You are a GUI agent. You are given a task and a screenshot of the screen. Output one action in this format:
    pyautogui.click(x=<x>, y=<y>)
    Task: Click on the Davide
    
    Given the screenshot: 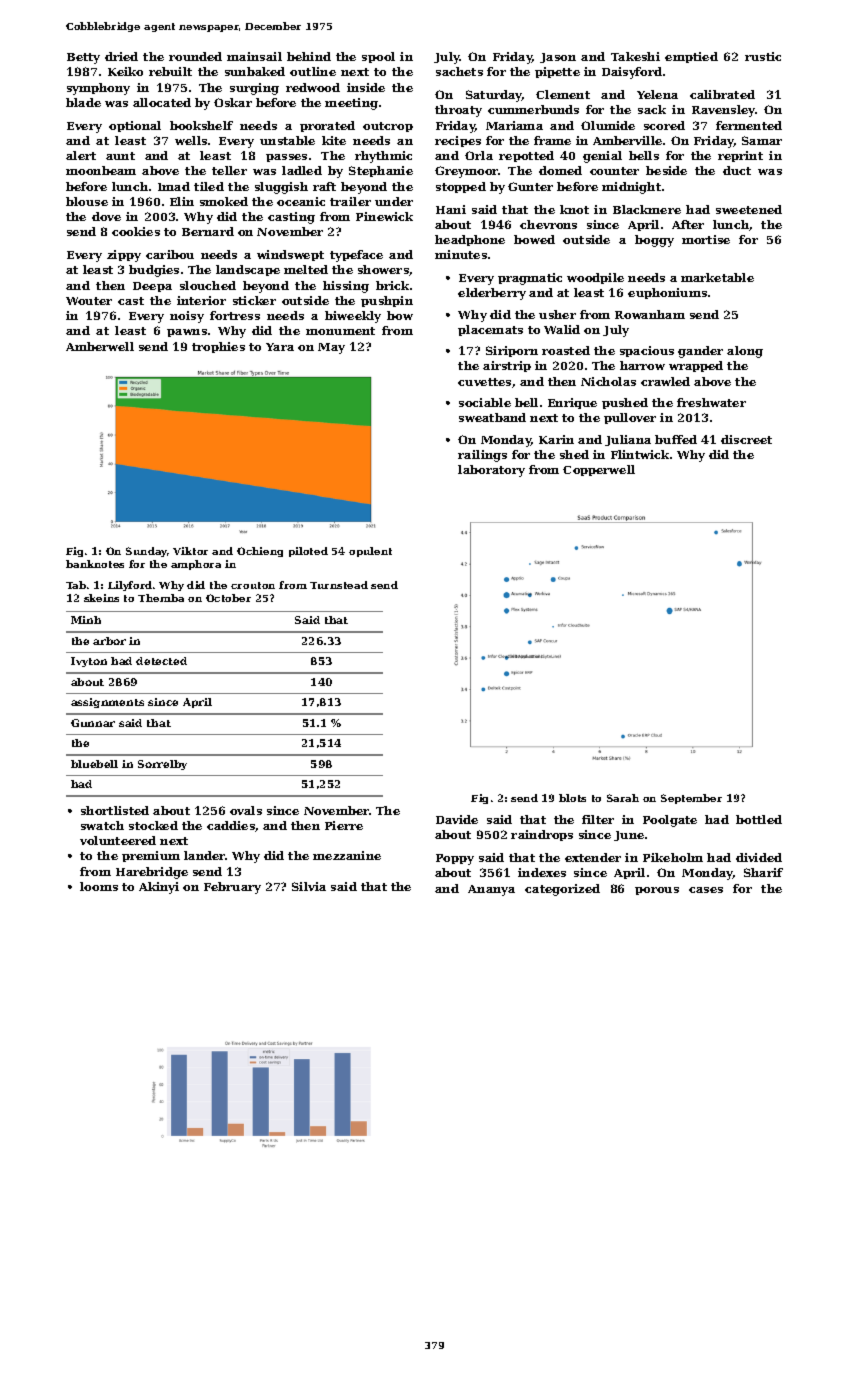 What is the action you would take?
    pyautogui.click(x=457, y=819)
